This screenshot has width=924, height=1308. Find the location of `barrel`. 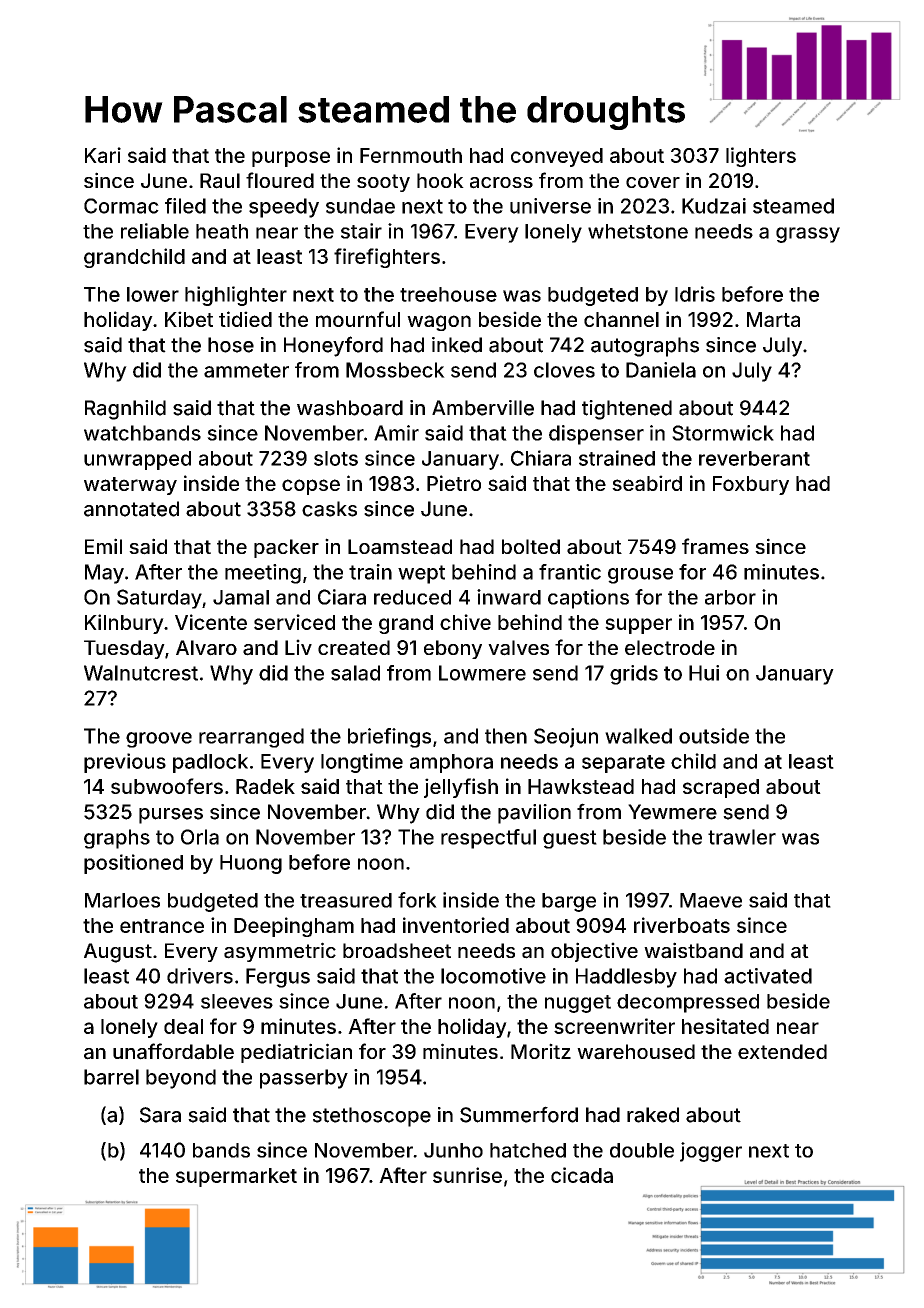

barrel is located at coordinates (111, 1077).
